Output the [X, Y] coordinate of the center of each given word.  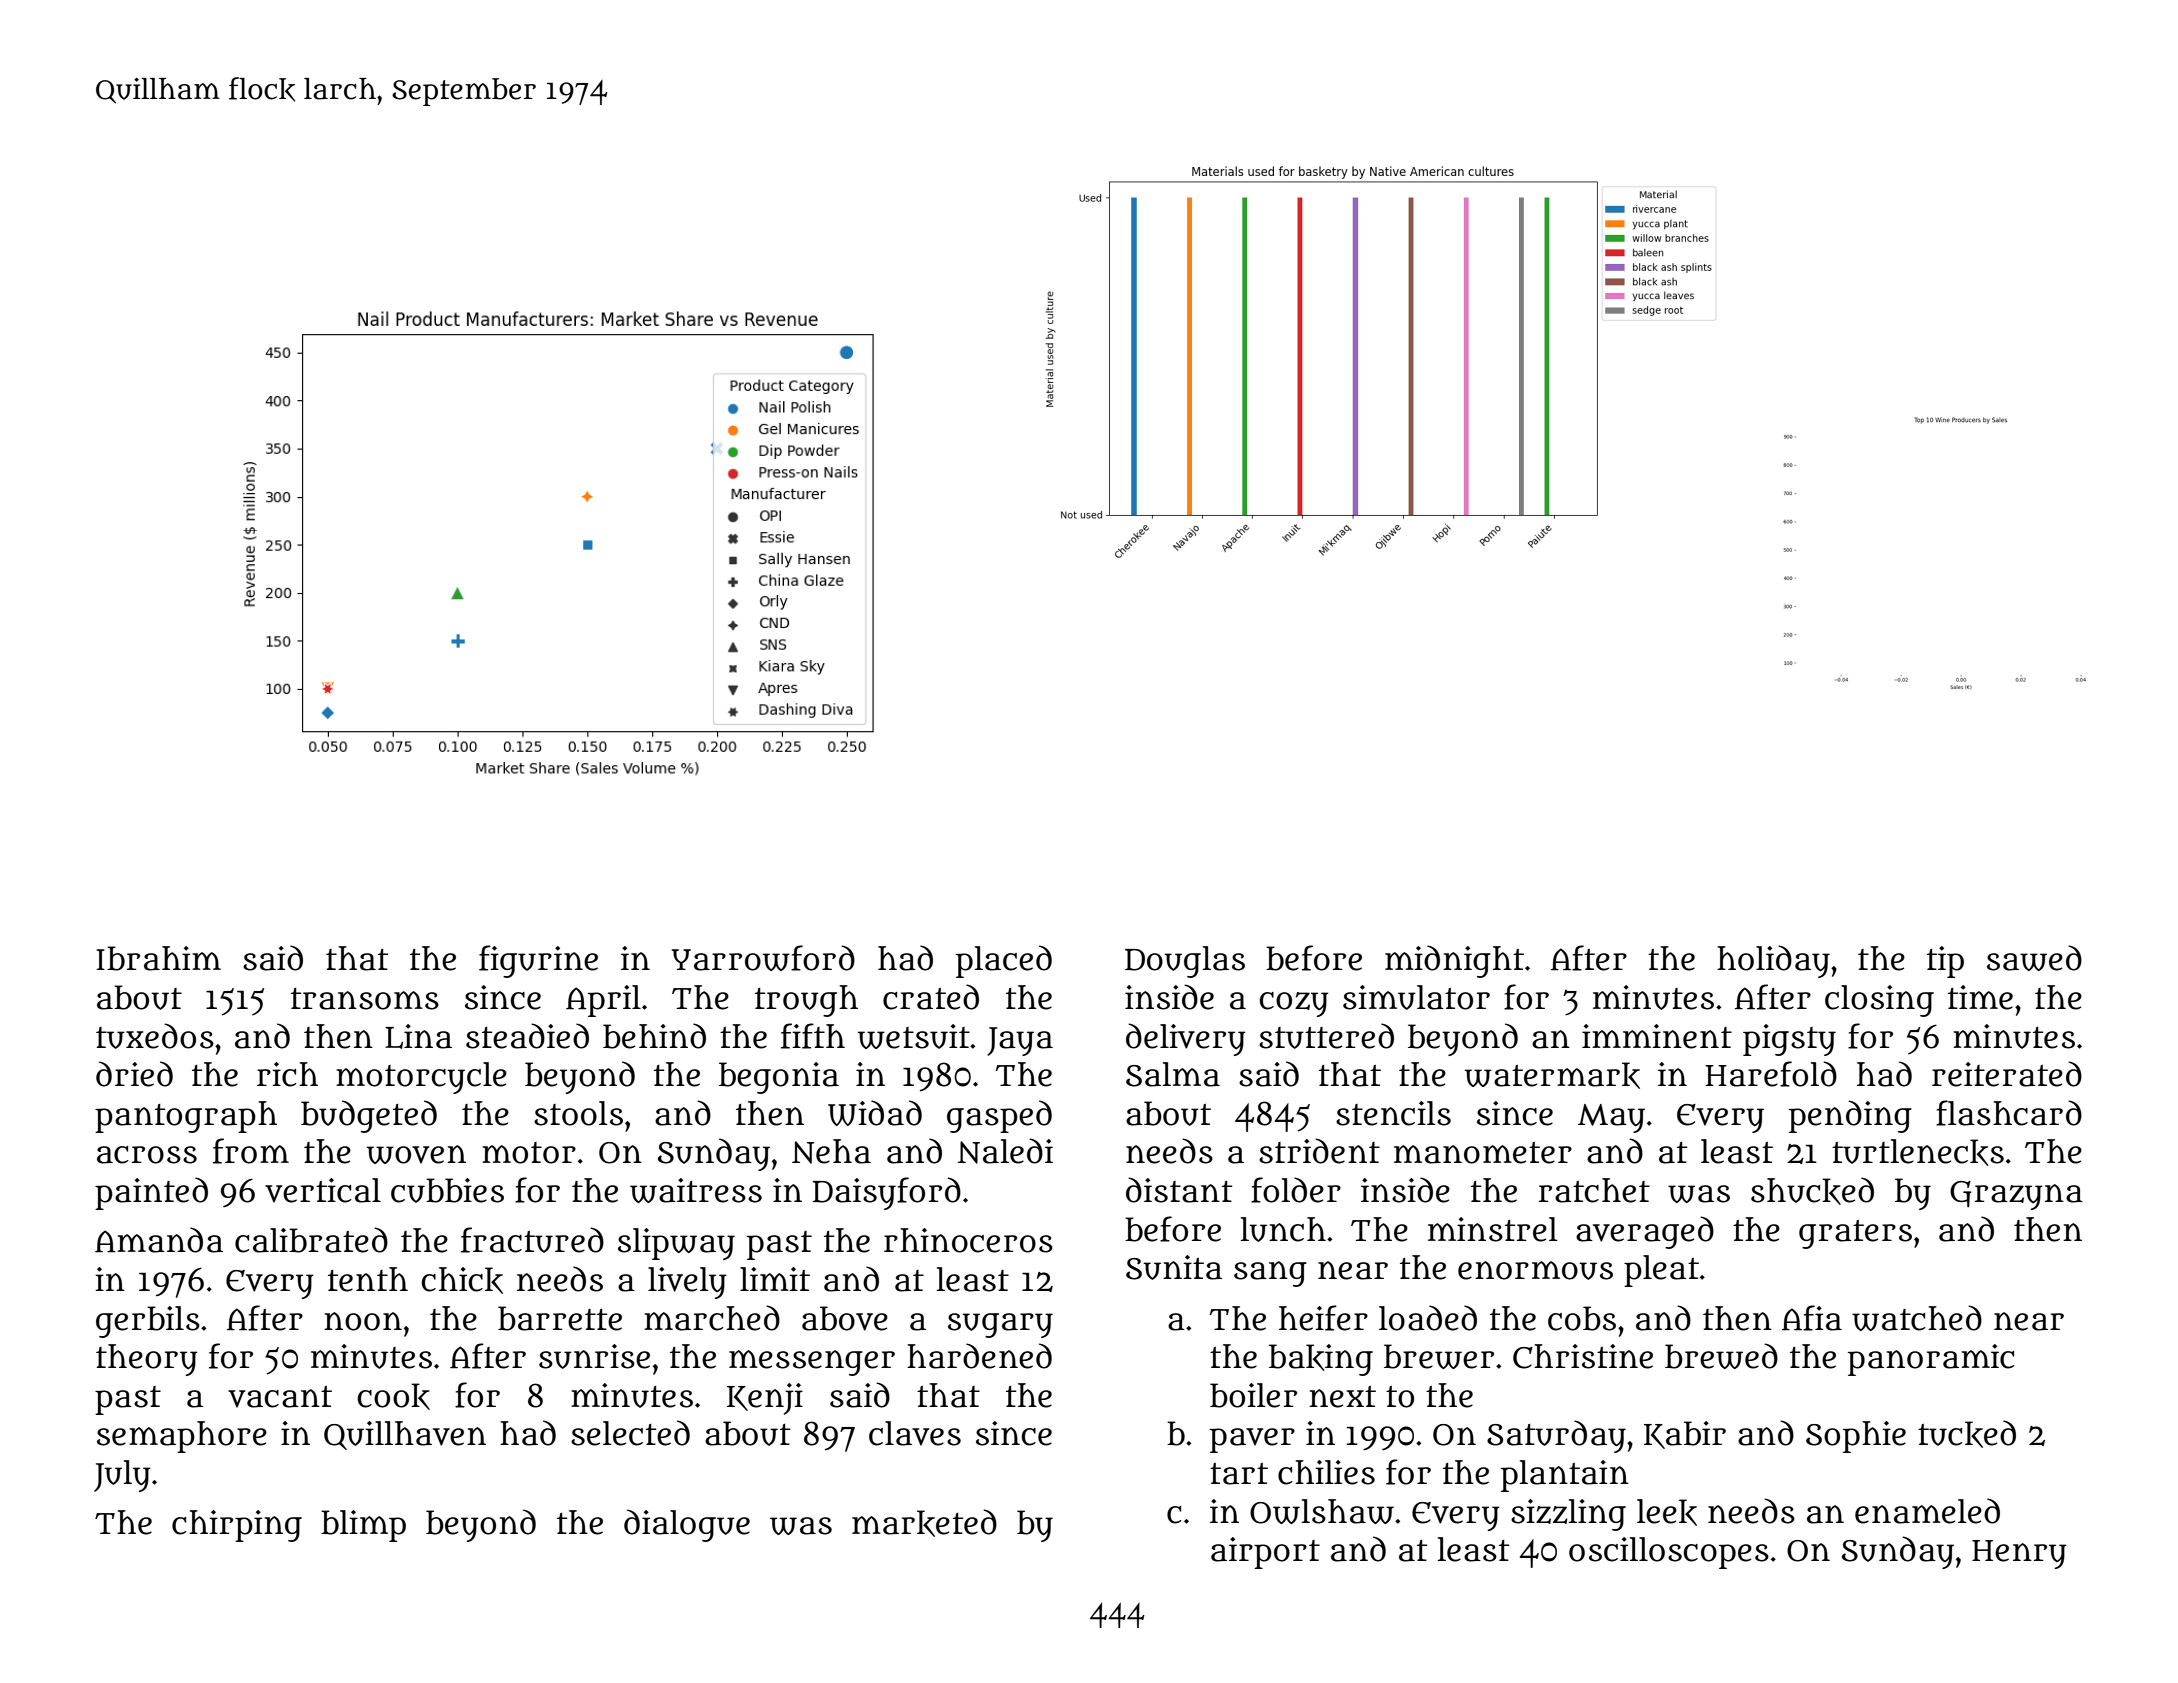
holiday [1773, 961]
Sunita [1174, 1267]
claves [915, 1433]
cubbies [447, 1190]
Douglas [1185, 962]
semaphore [182, 1437]
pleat [1661, 1271]
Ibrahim [158, 958]
